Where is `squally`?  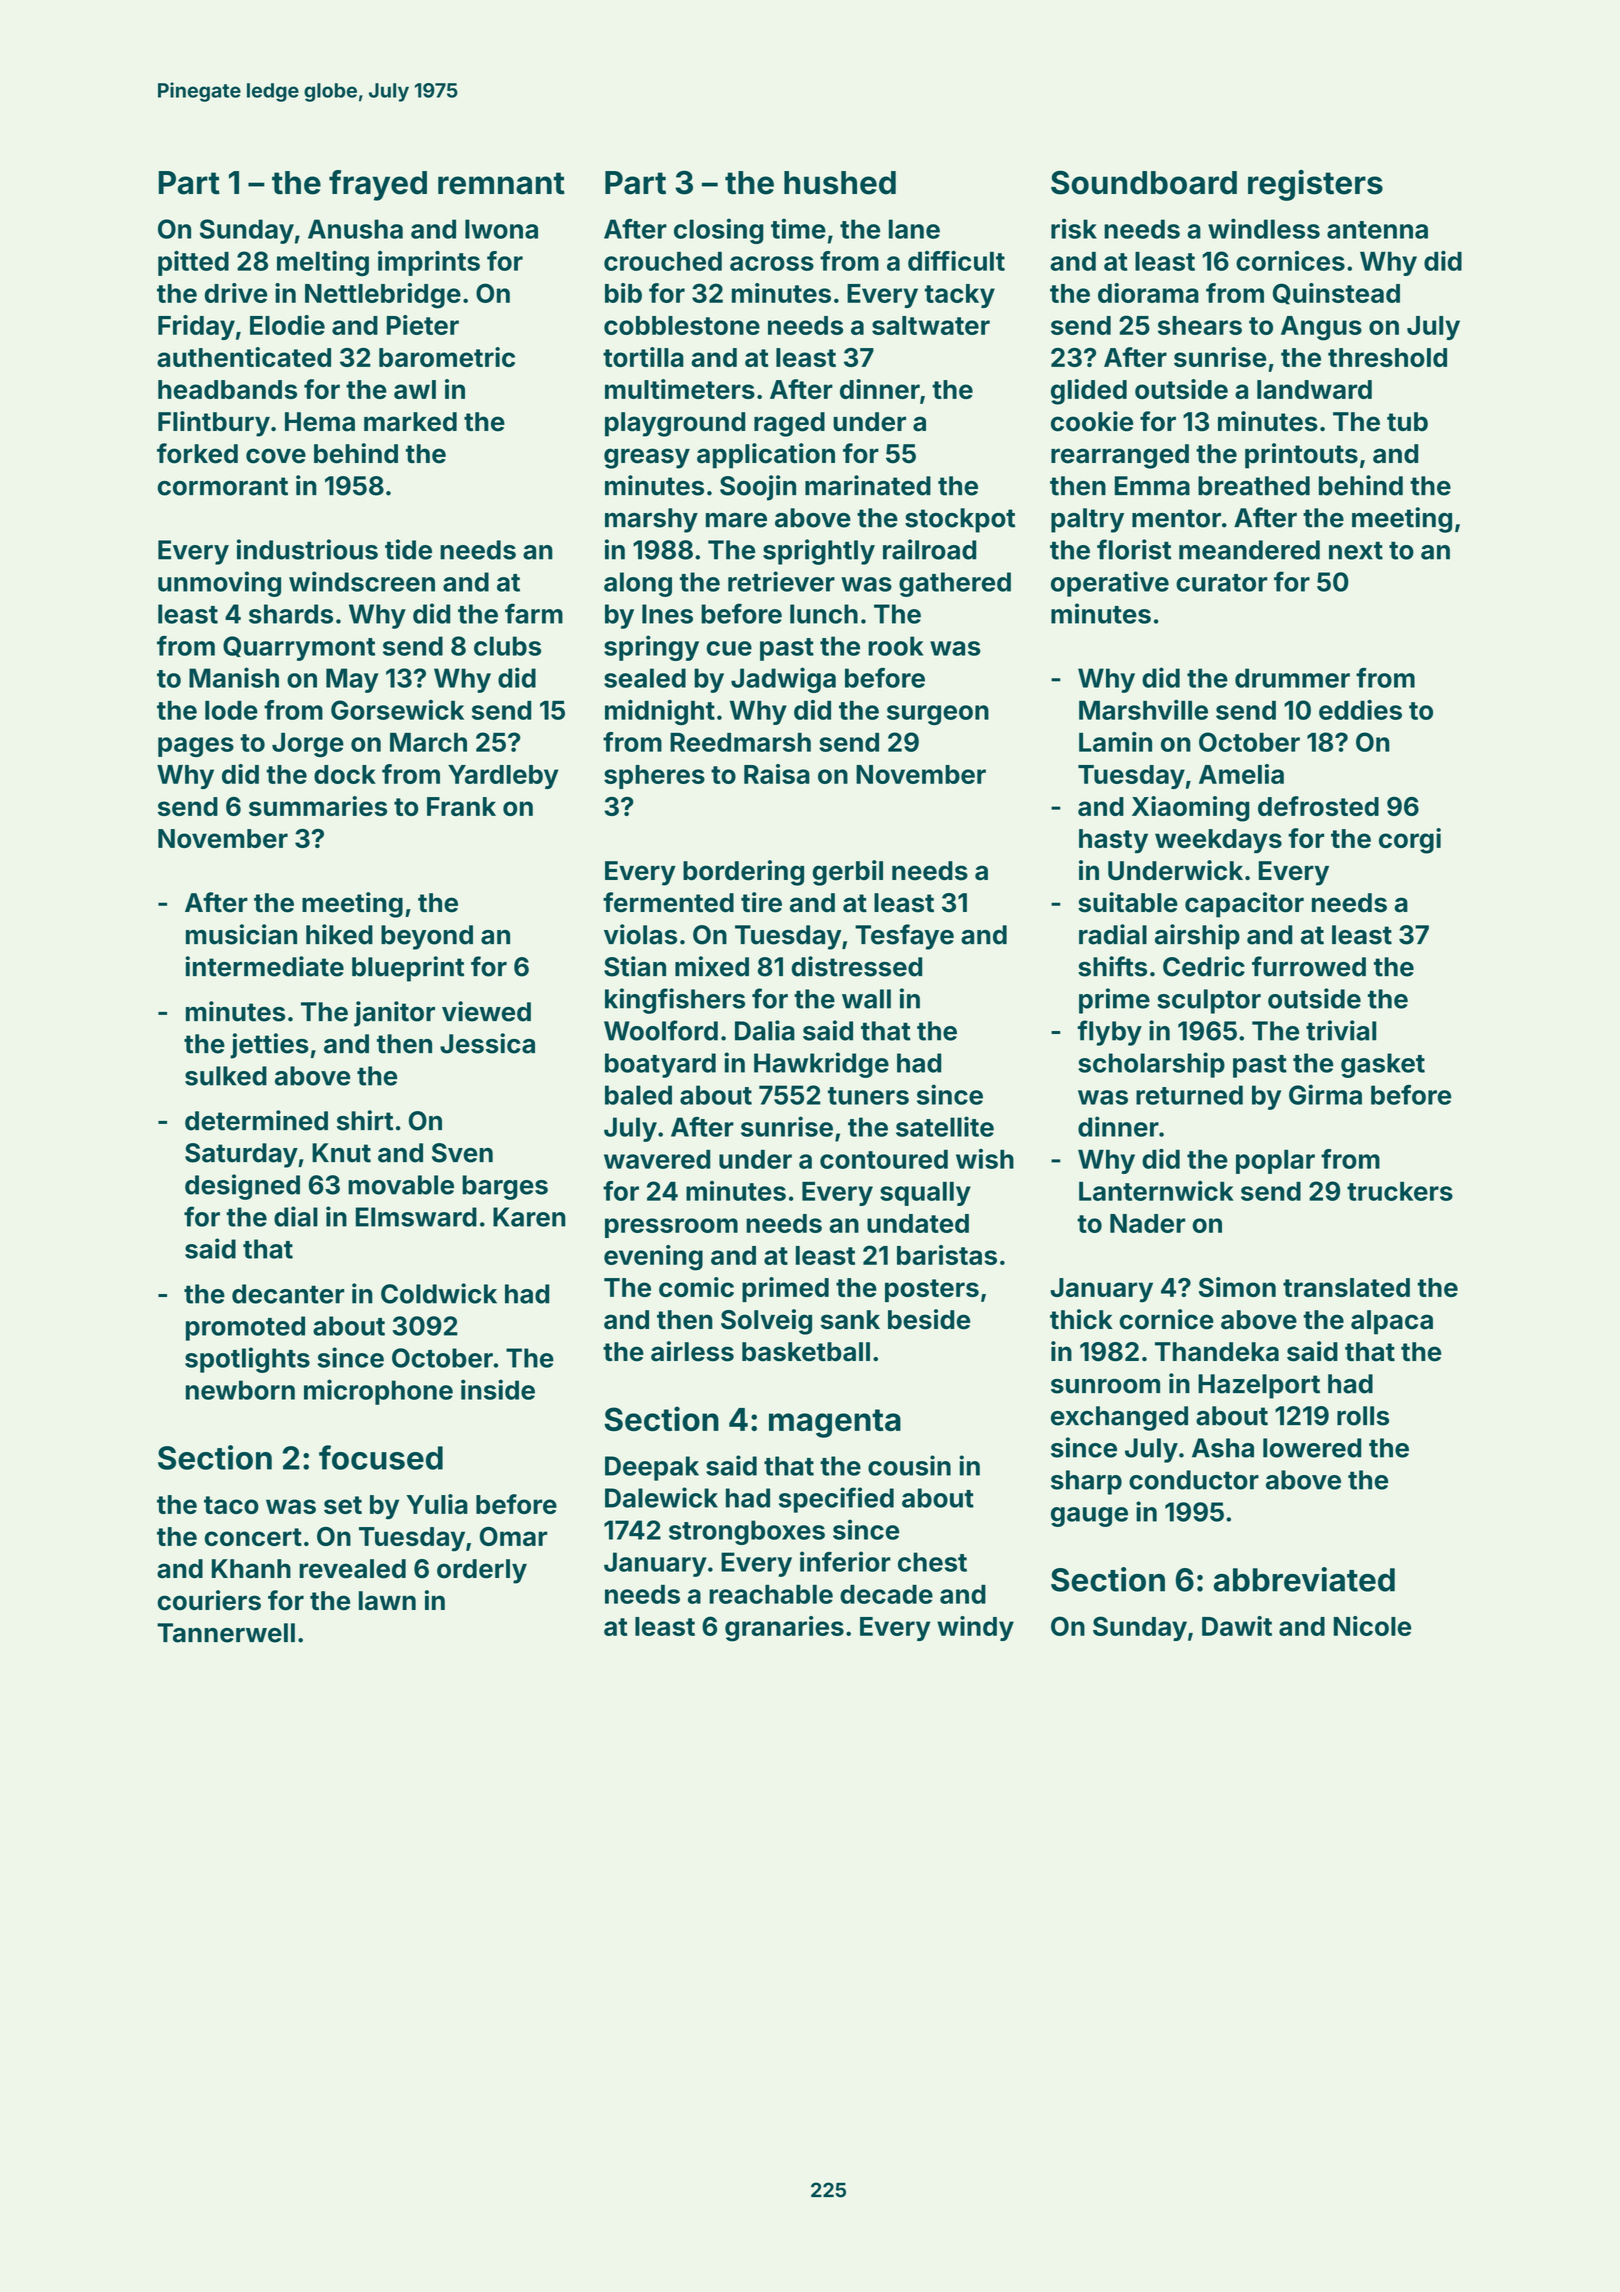
squally is located at coordinates (925, 1194).
